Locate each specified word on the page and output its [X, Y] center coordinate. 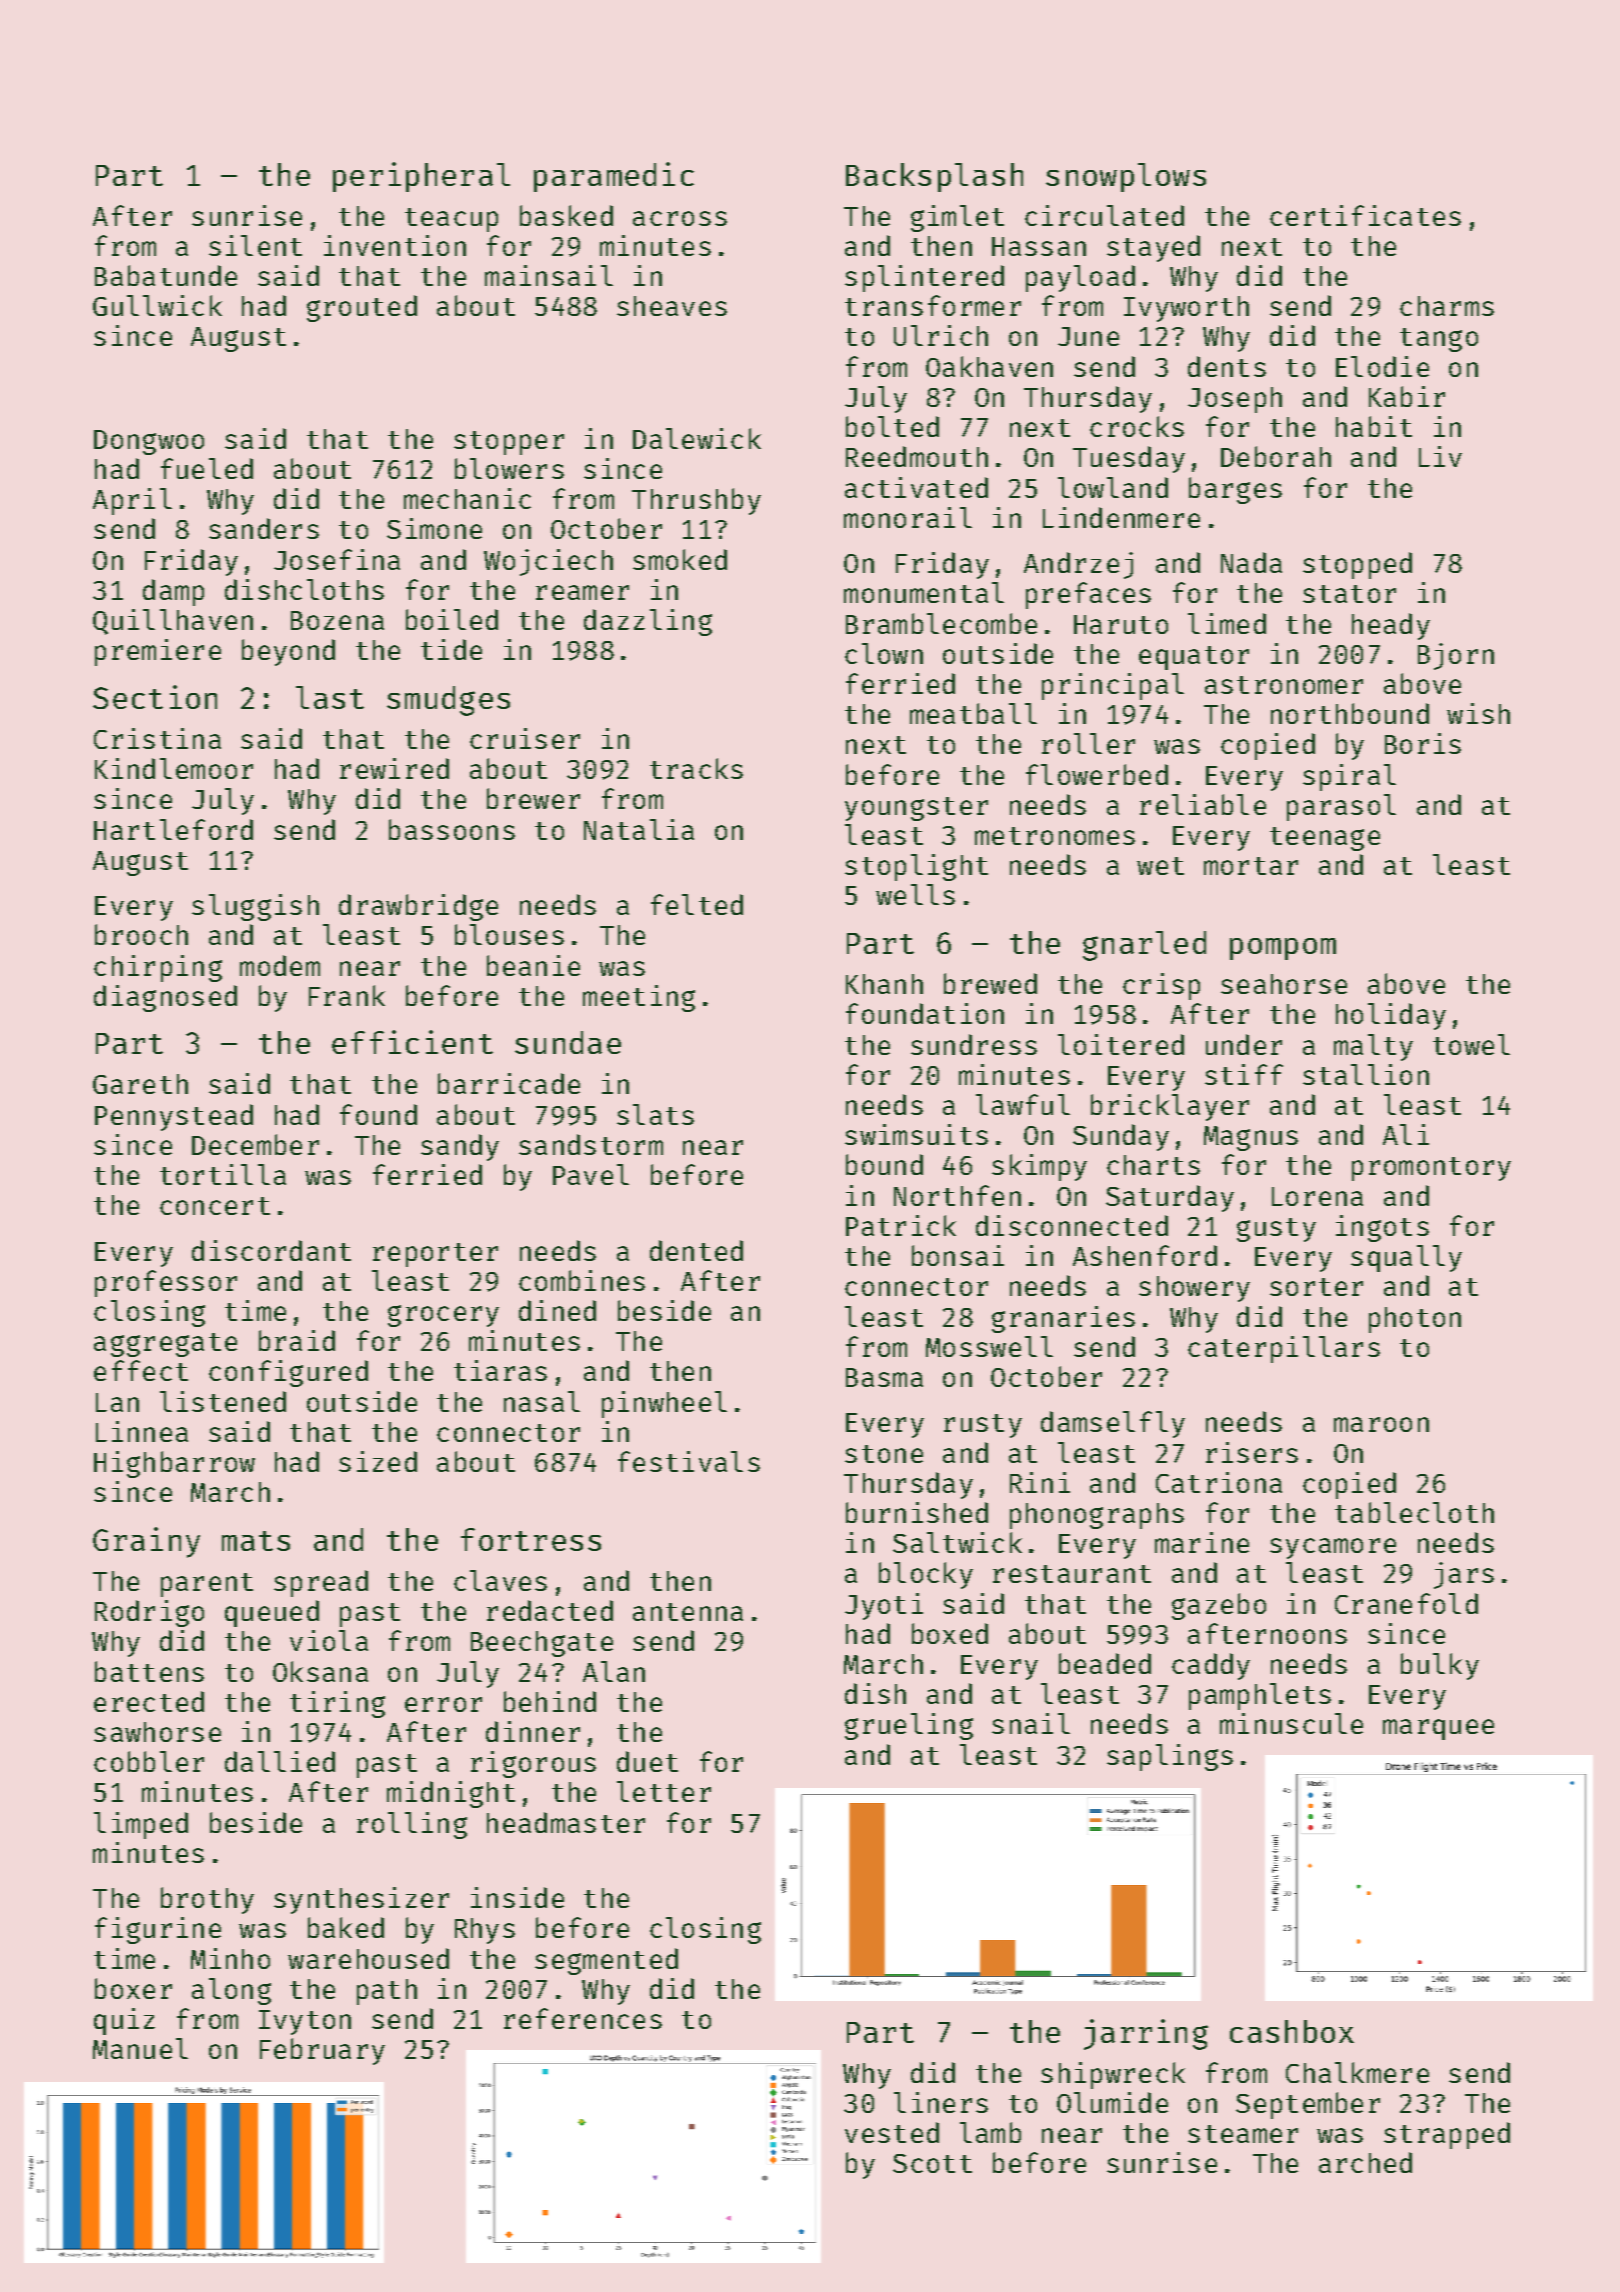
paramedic [614, 177]
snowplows [1126, 177]
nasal [542, 1401]
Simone [434, 528]
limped [141, 1825]
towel [1471, 1044]
